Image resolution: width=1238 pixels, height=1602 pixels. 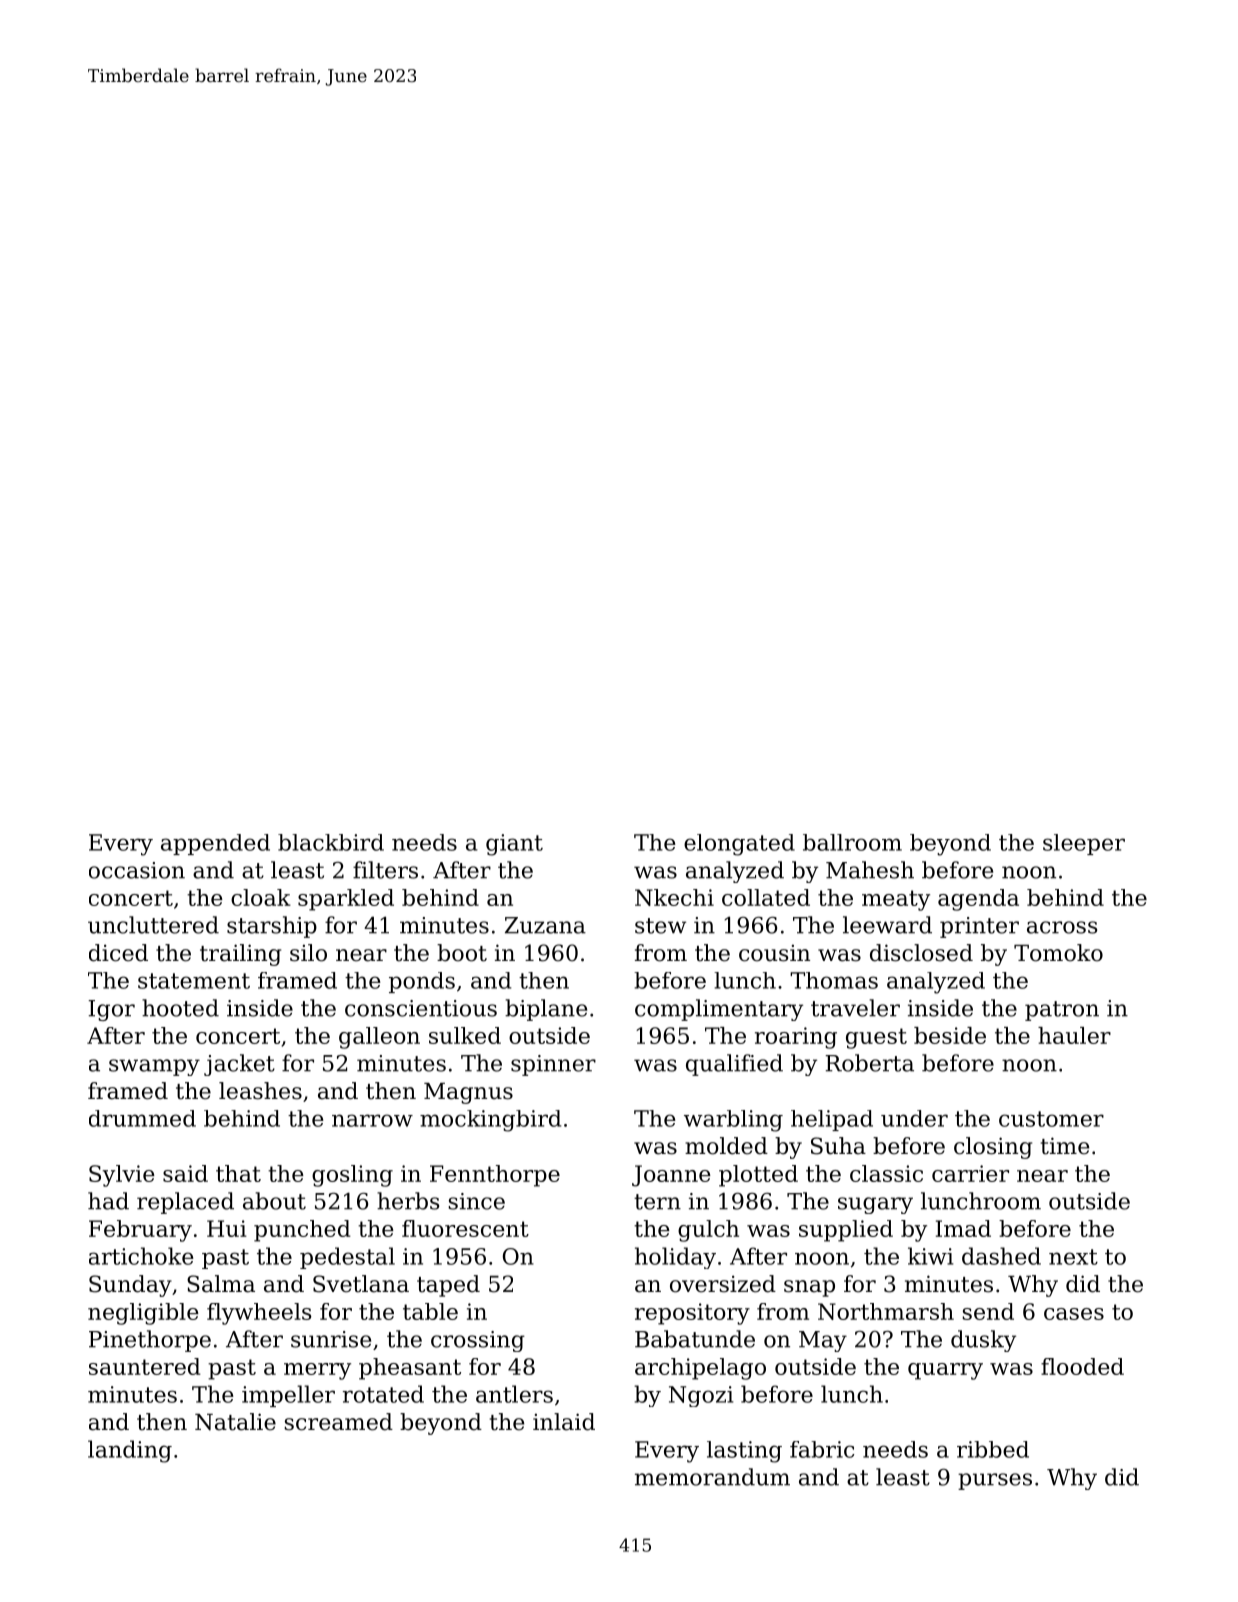 What do you see at coordinates (180, 1008) in the image?
I see `hooted` at bounding box center [180, 1008].
